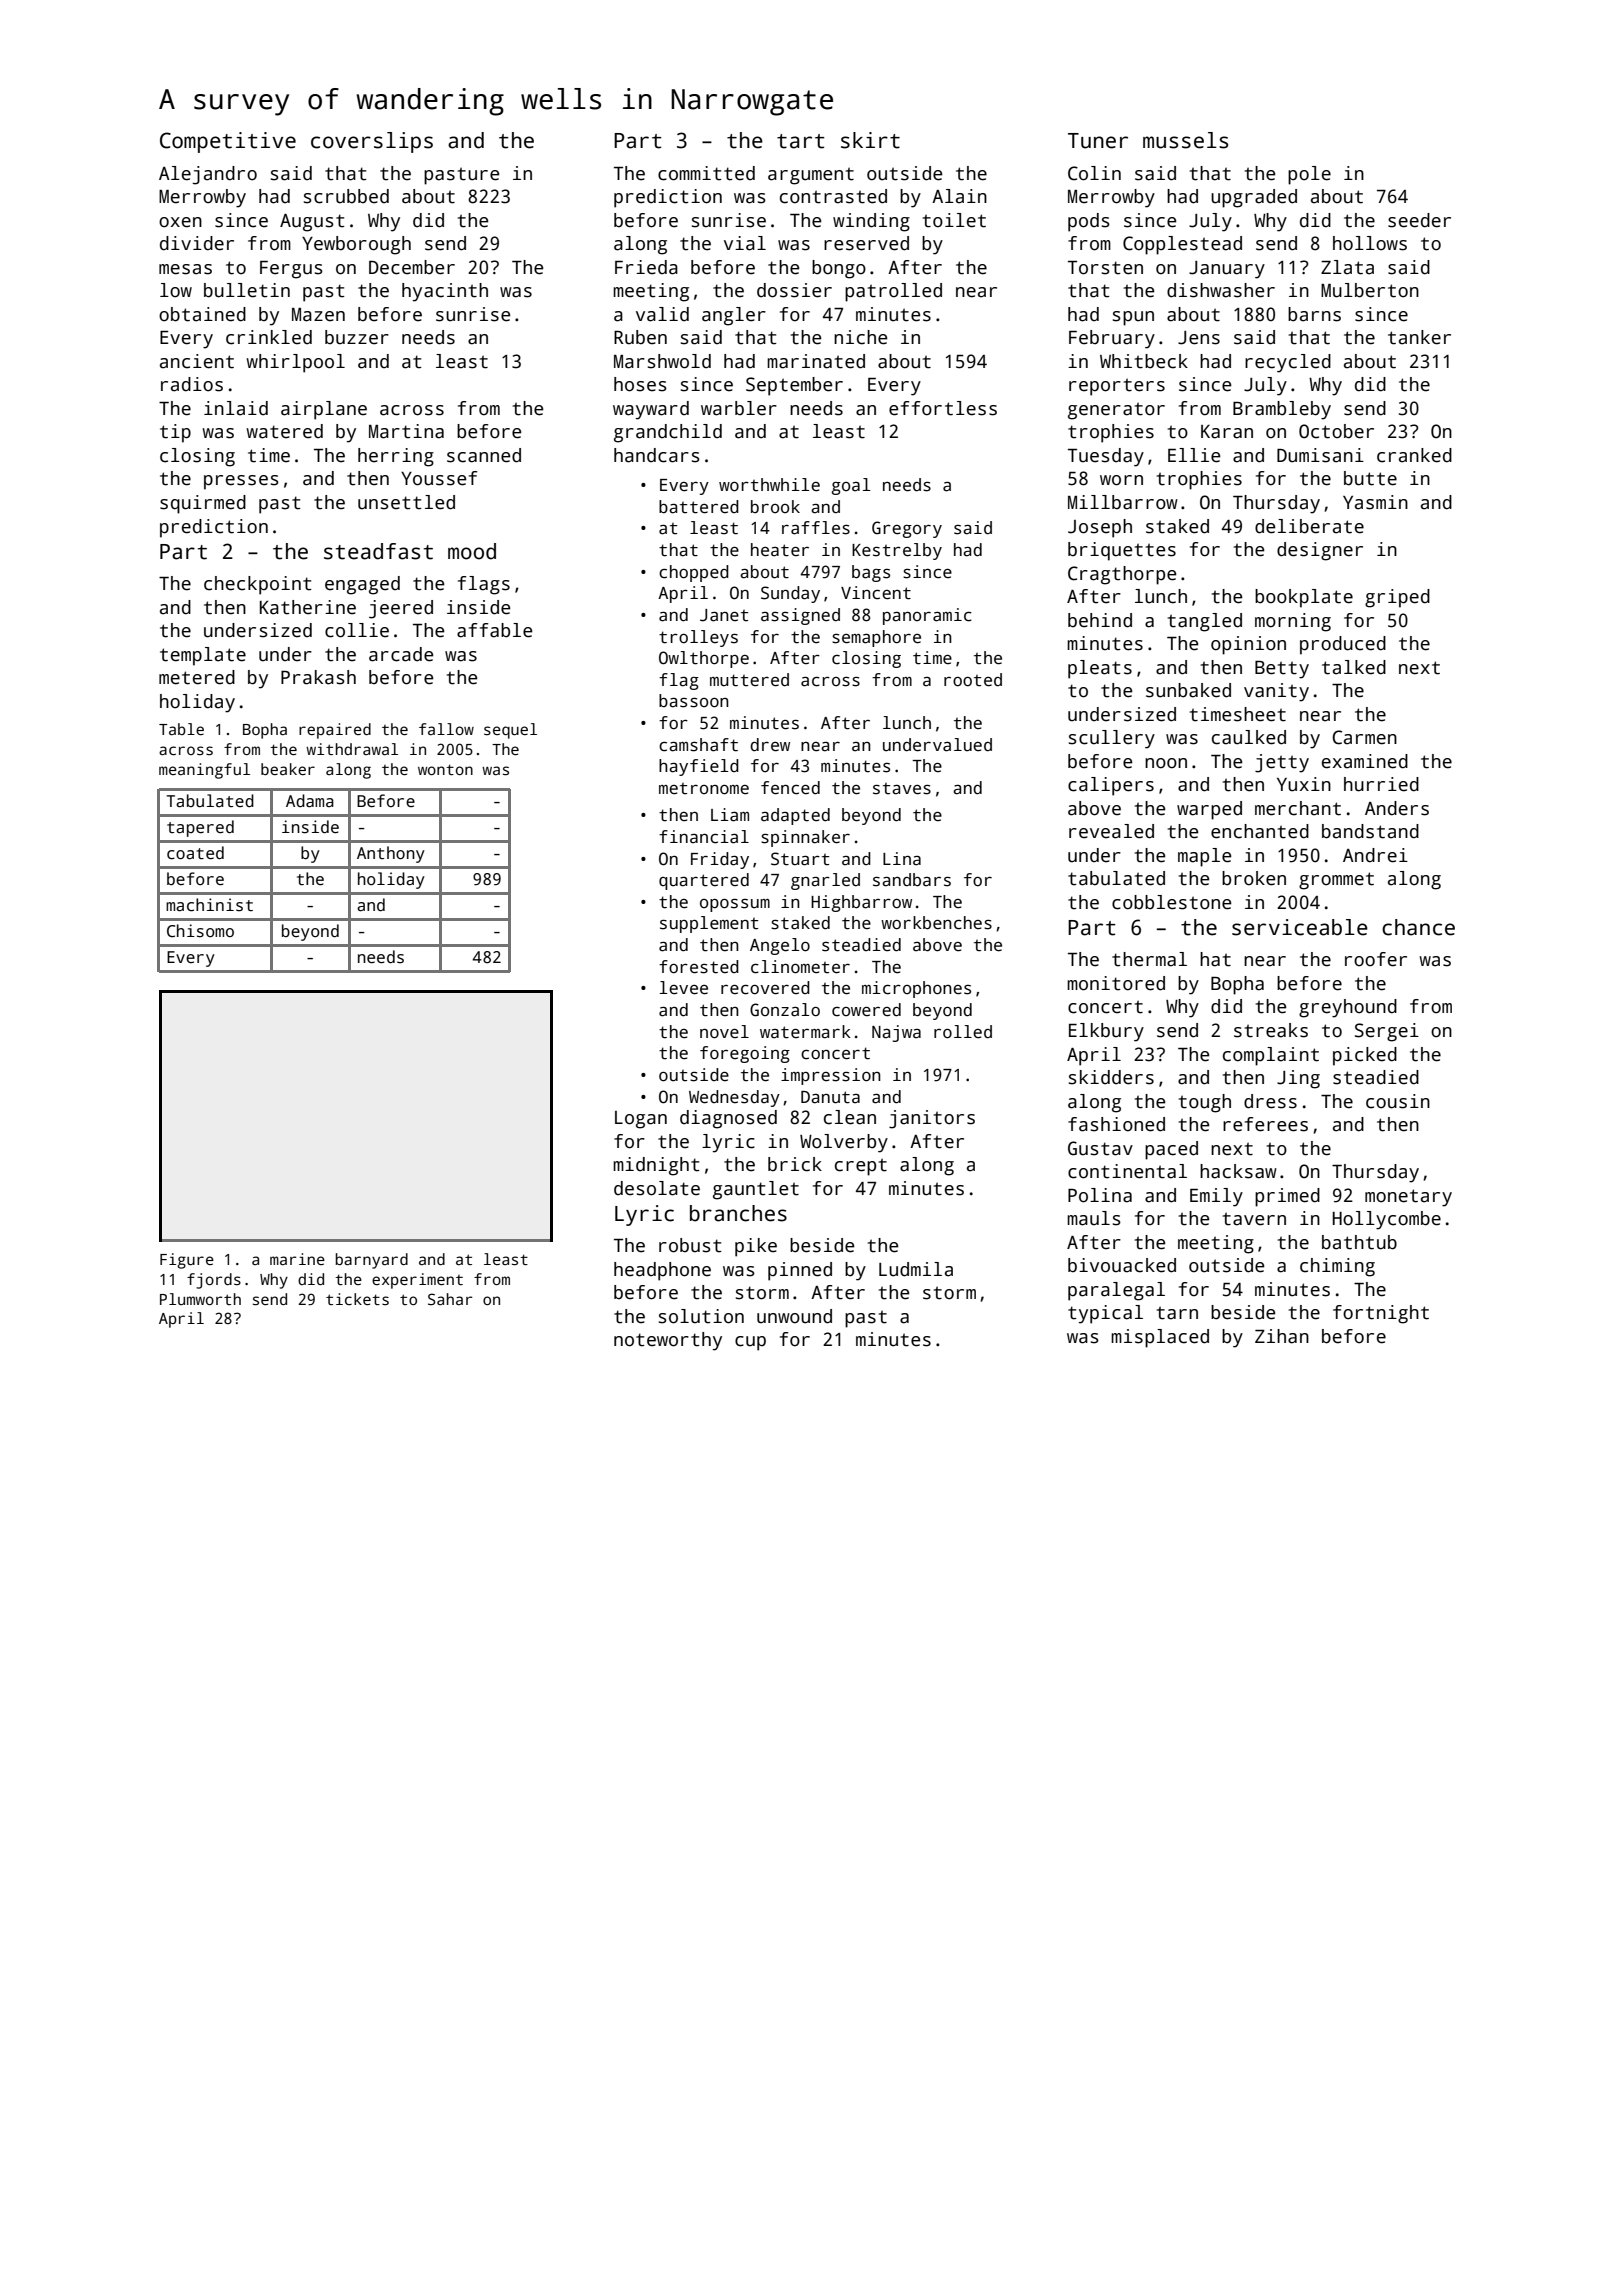 The height and width of the document is (2292, 1620). What do you see at coordinates (1112, 739) in the document?
I see `scullery` at bounding box center [1112, 739].
